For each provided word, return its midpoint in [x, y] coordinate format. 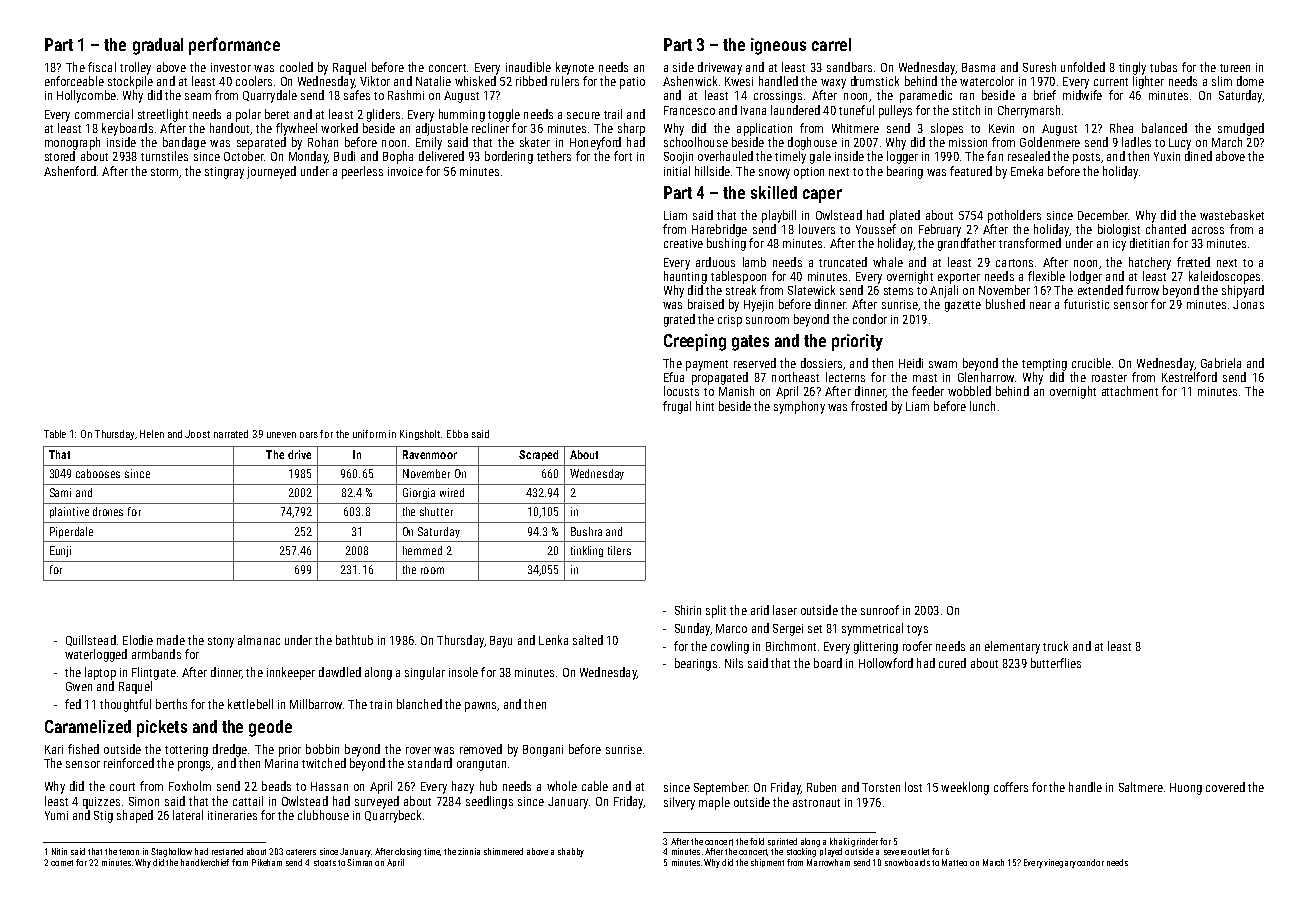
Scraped [538, 455]
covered [1225, 787]
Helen [152, 434]
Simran [359, 862]
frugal [677, 407]
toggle [504, 115]
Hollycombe [86, 96]
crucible [1091, 363]
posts [1086, 158]
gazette [963, 306]
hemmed [422, 550]
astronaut [816, 803]
